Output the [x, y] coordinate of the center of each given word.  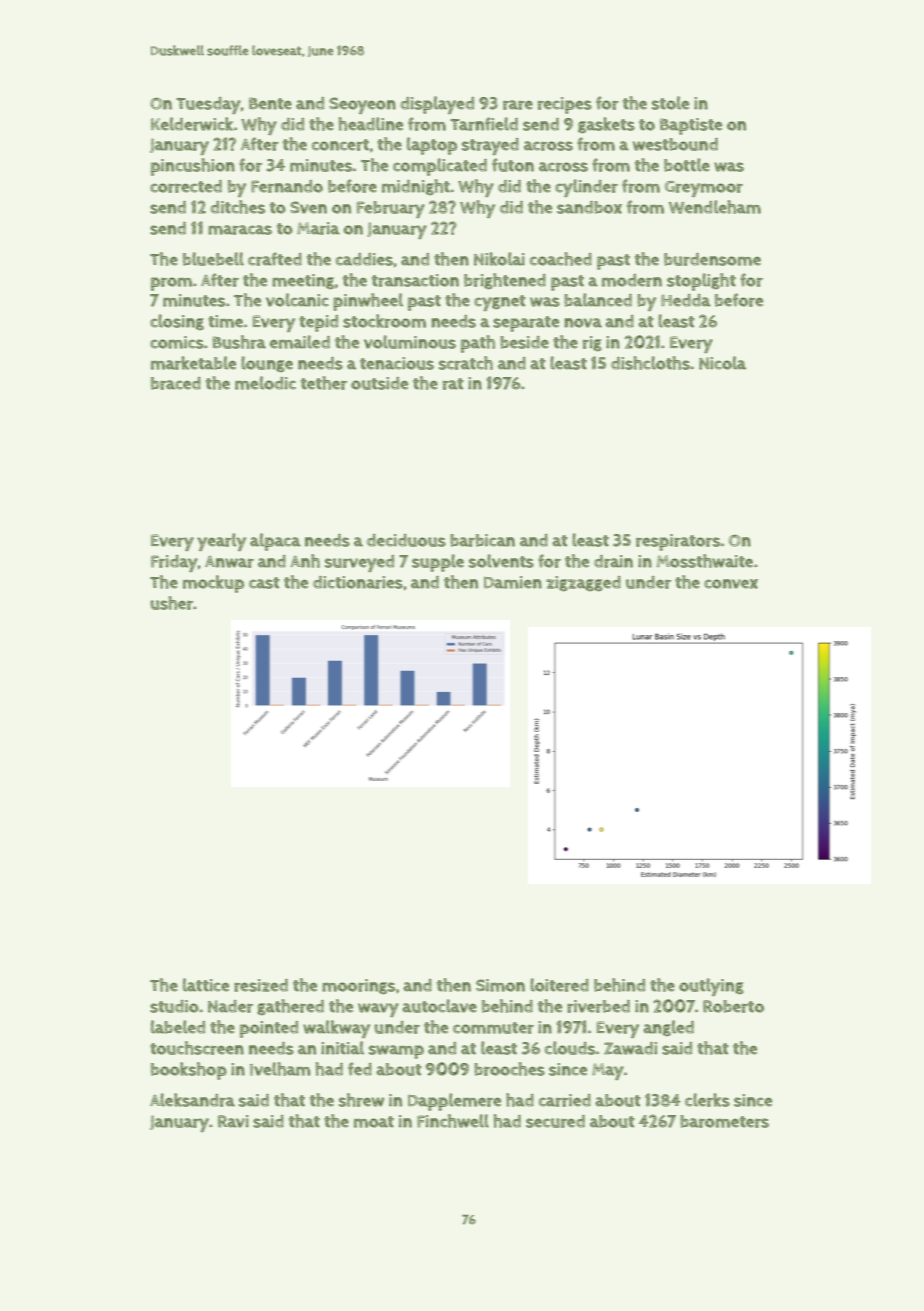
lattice [206, 985]
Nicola [722, 363]
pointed [269, 1029]
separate [526, 324]
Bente [270, 103]
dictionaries [358, 582]
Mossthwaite [704, 561]
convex [731, 584]
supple [438, 563]
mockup [213, 584]
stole [670, 103]
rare [518, 105]
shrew [361, 1100]
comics [177, 342]
